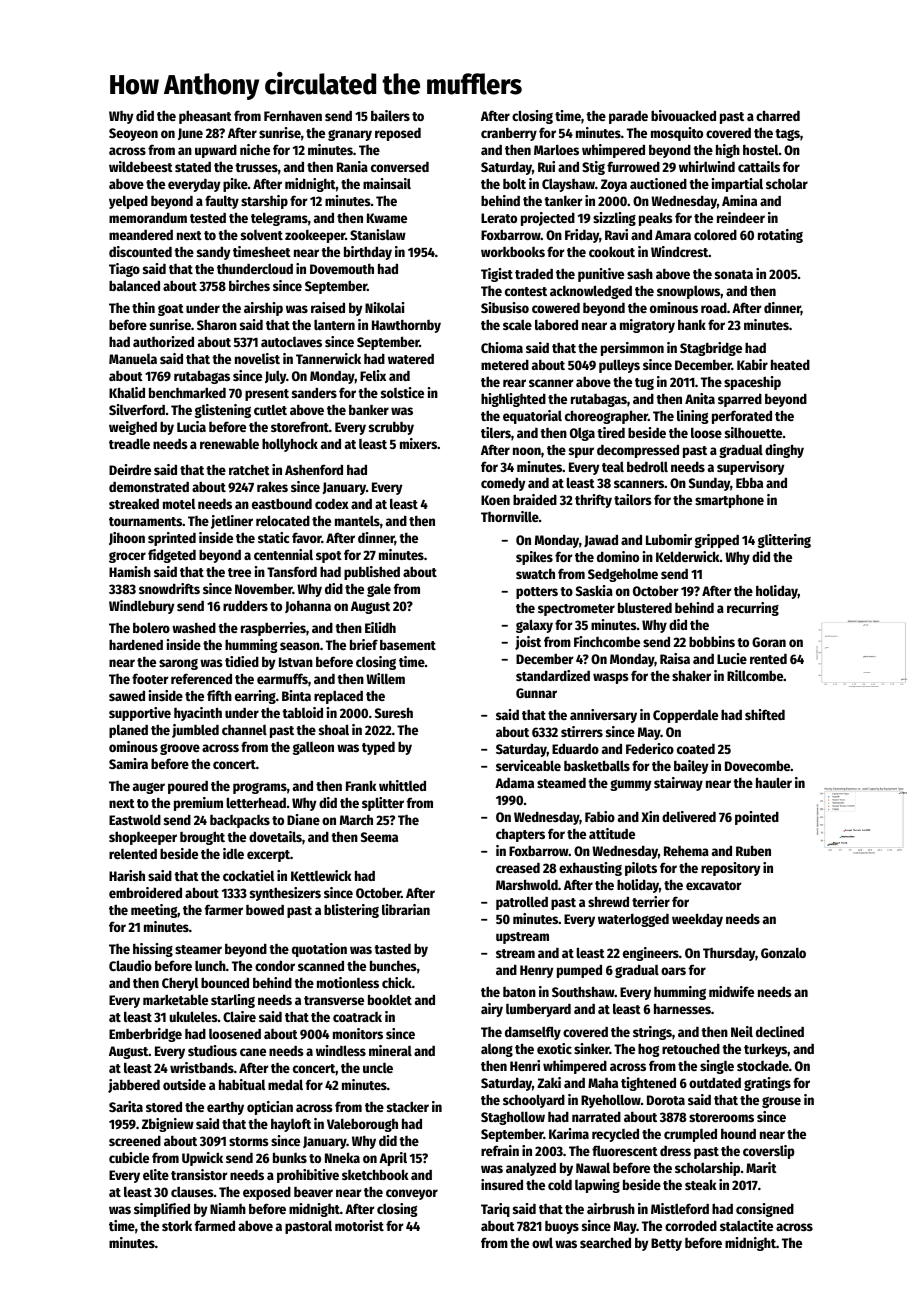  I want to click on Henry, so click(537, 971).
